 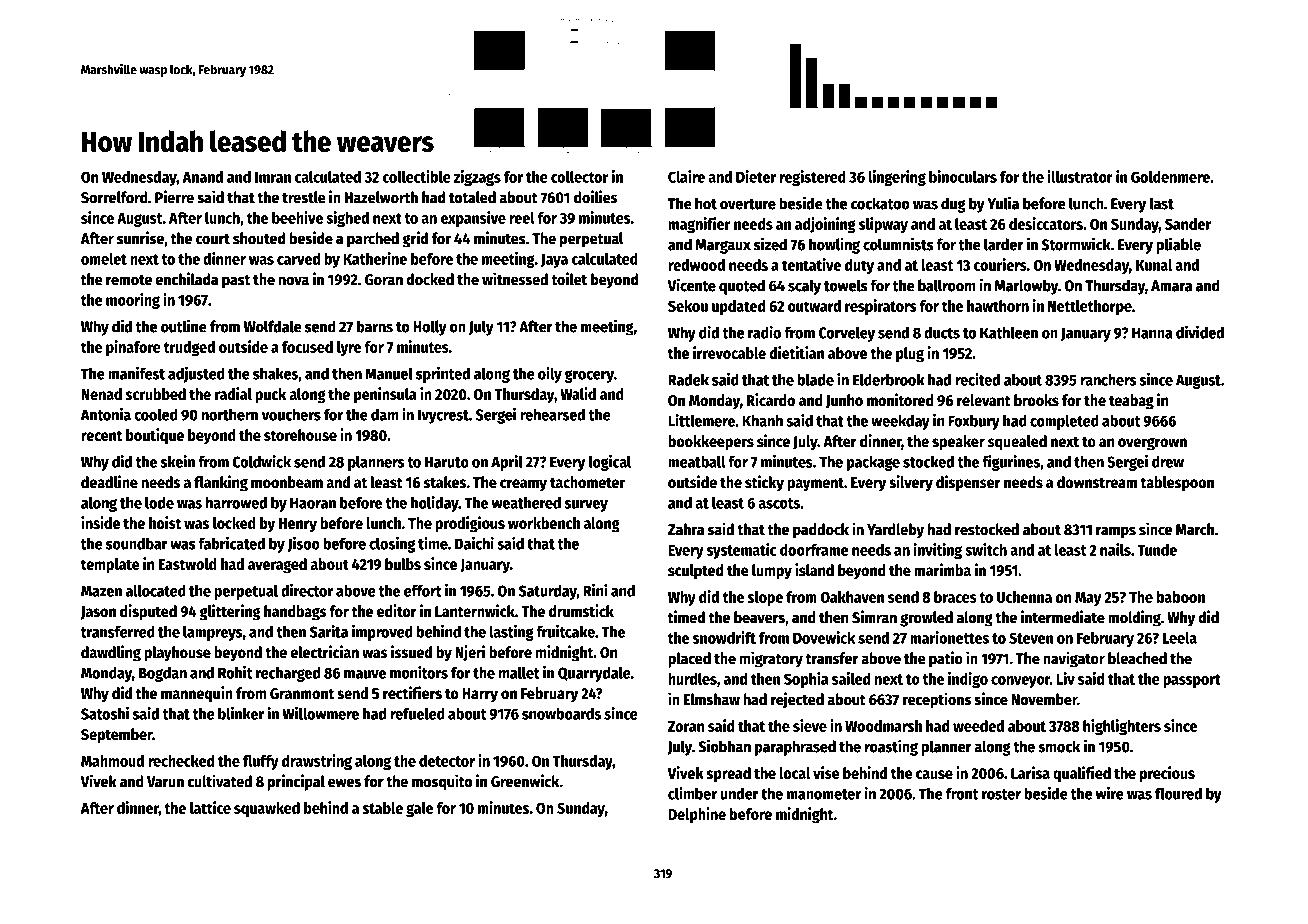 What do you see at coordinates (202, 177) in the screenshot?
I see `Anand` at bounding box center [202, 177].
